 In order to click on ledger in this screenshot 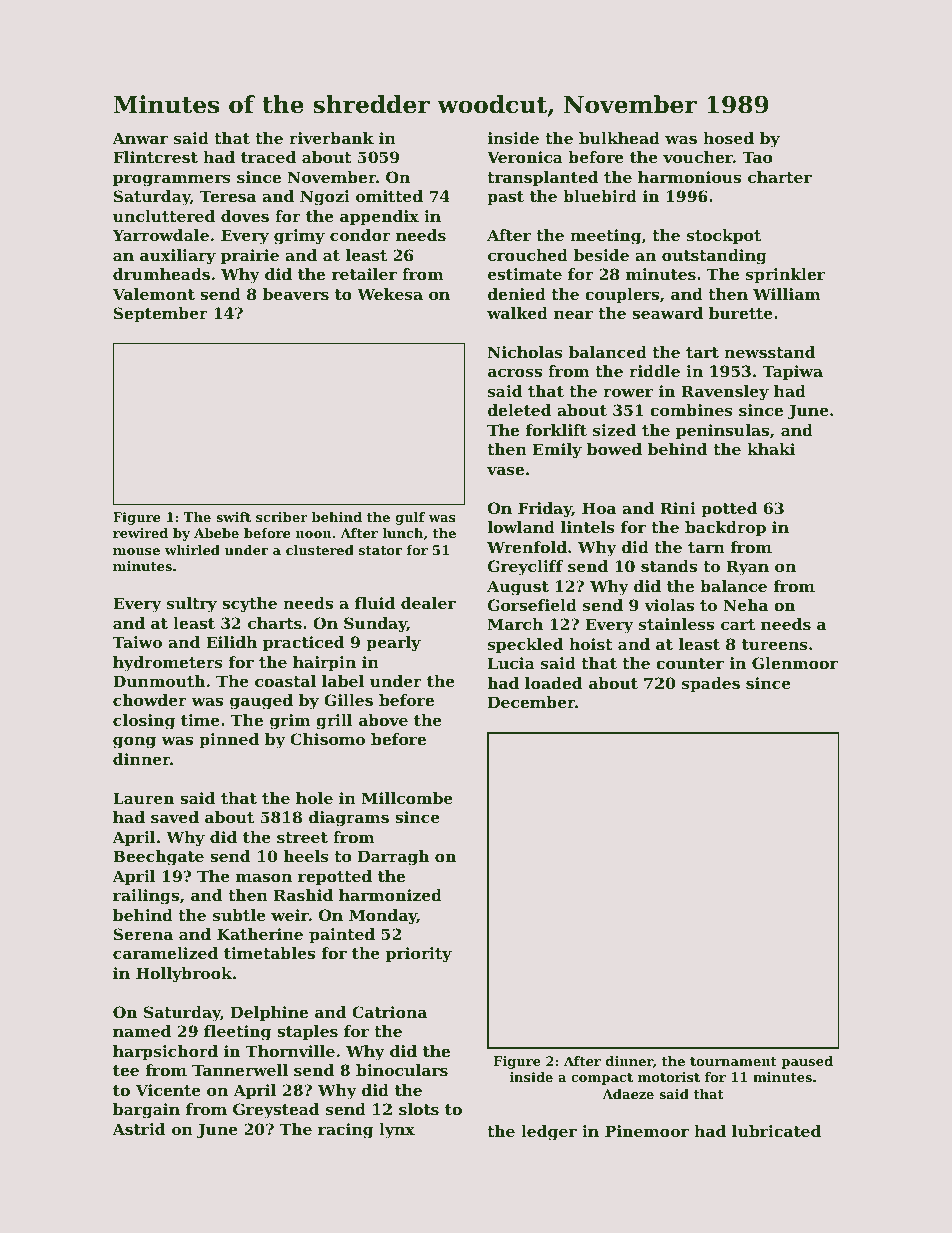, I will do `click(549, 1133)`.
